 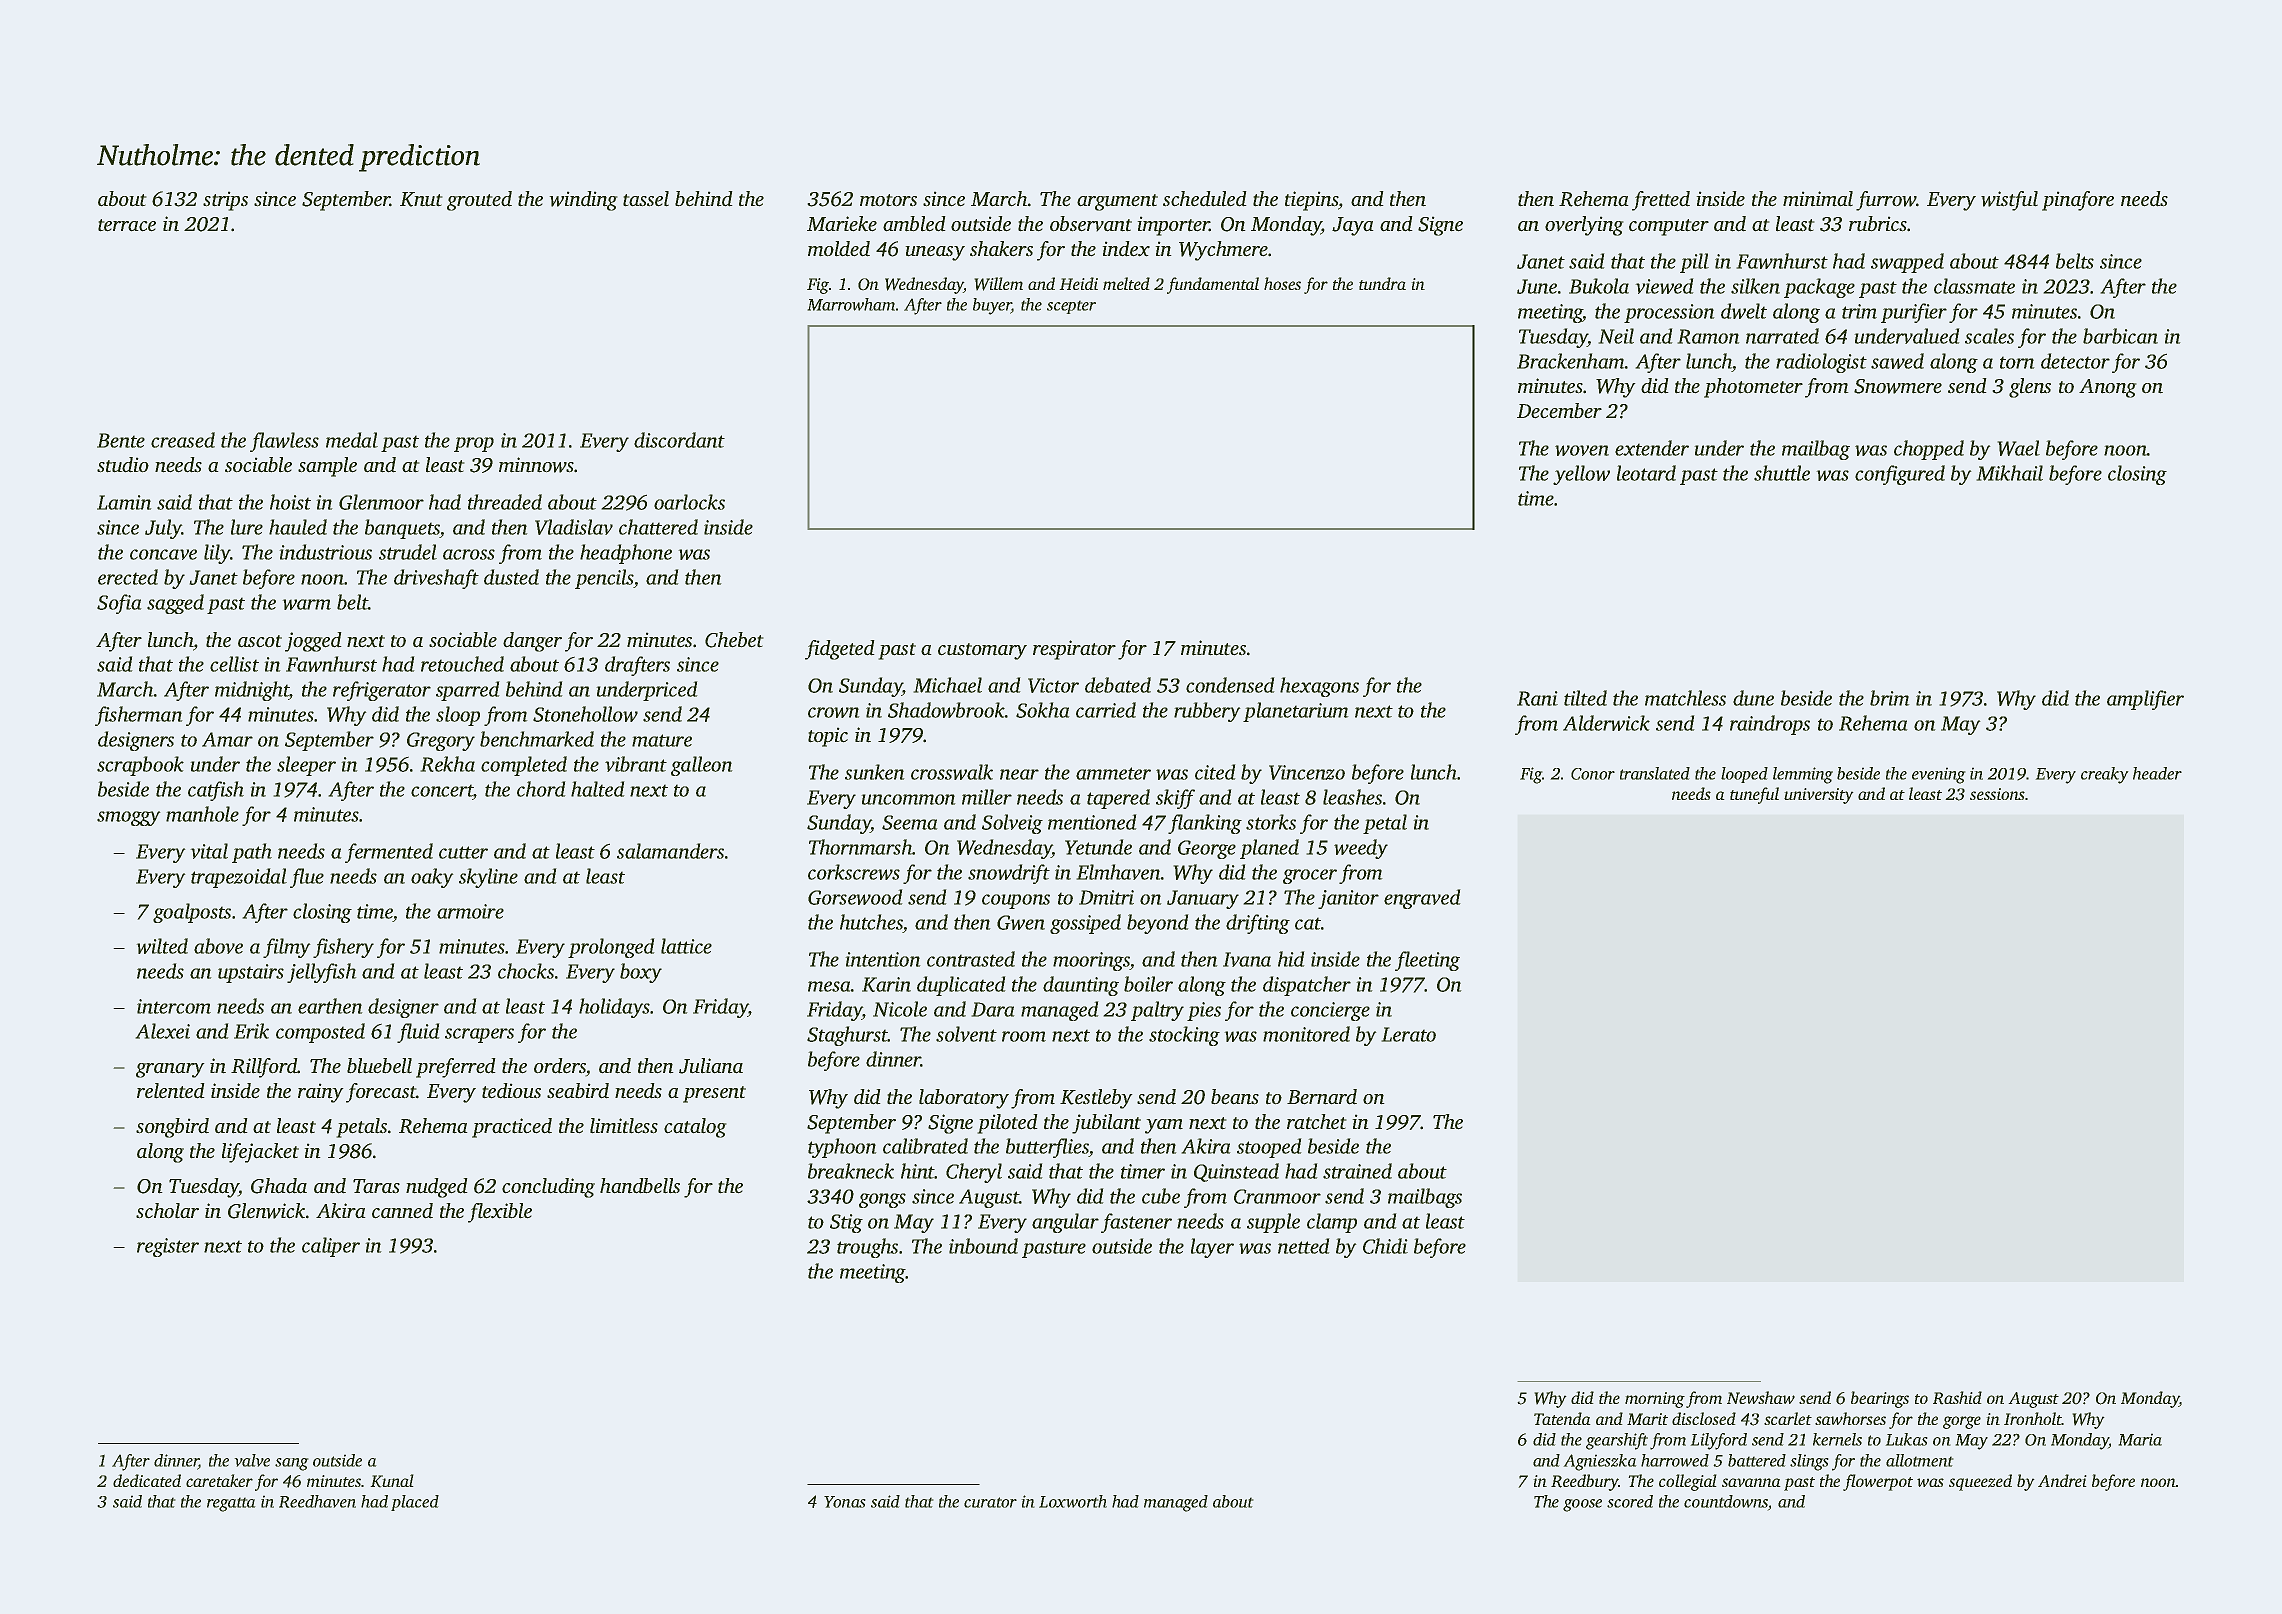 I want to click on Marrowham, so click(x=851, y=304).
